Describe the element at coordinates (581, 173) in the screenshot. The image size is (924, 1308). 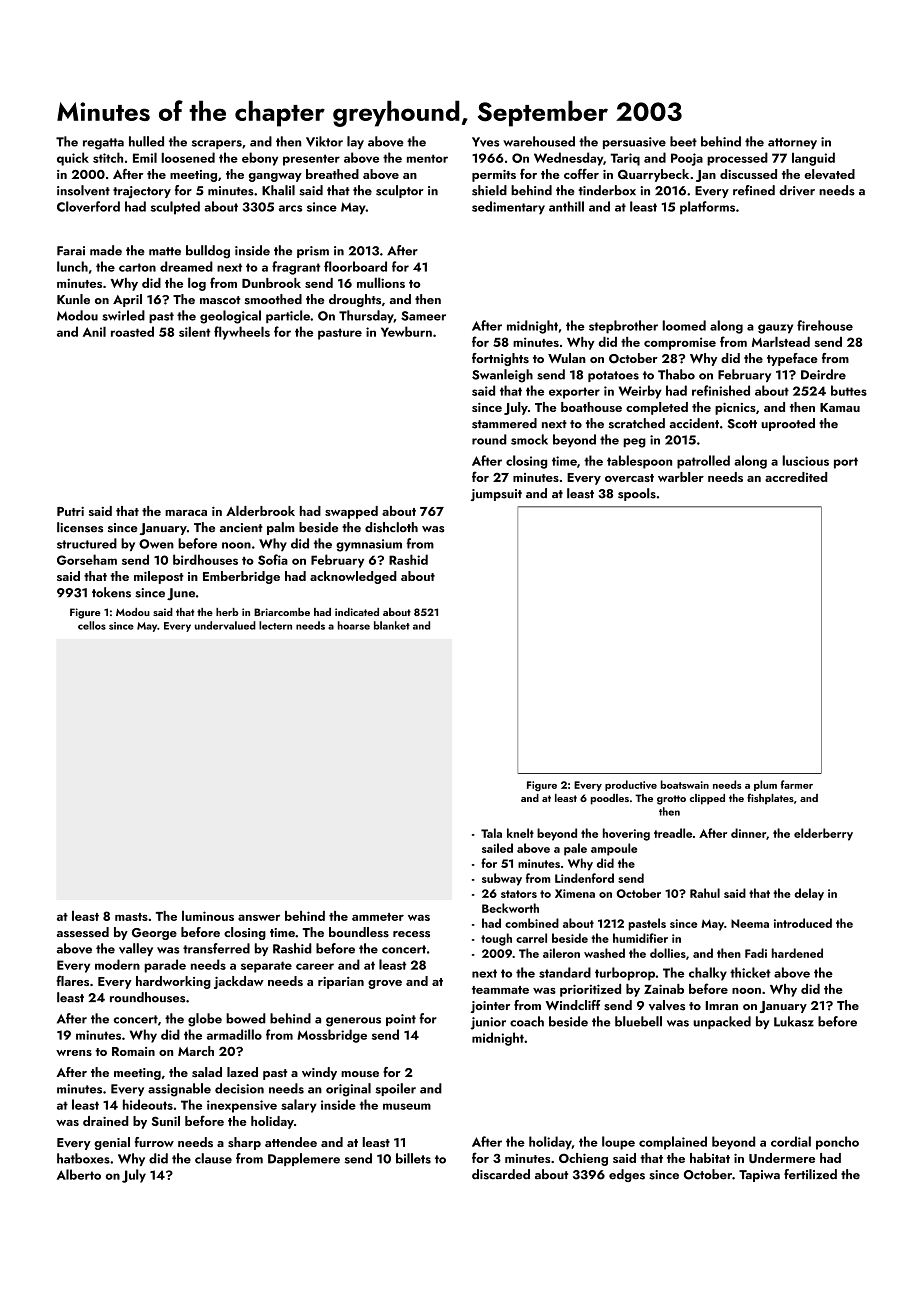
I see `coffer` at that location.
